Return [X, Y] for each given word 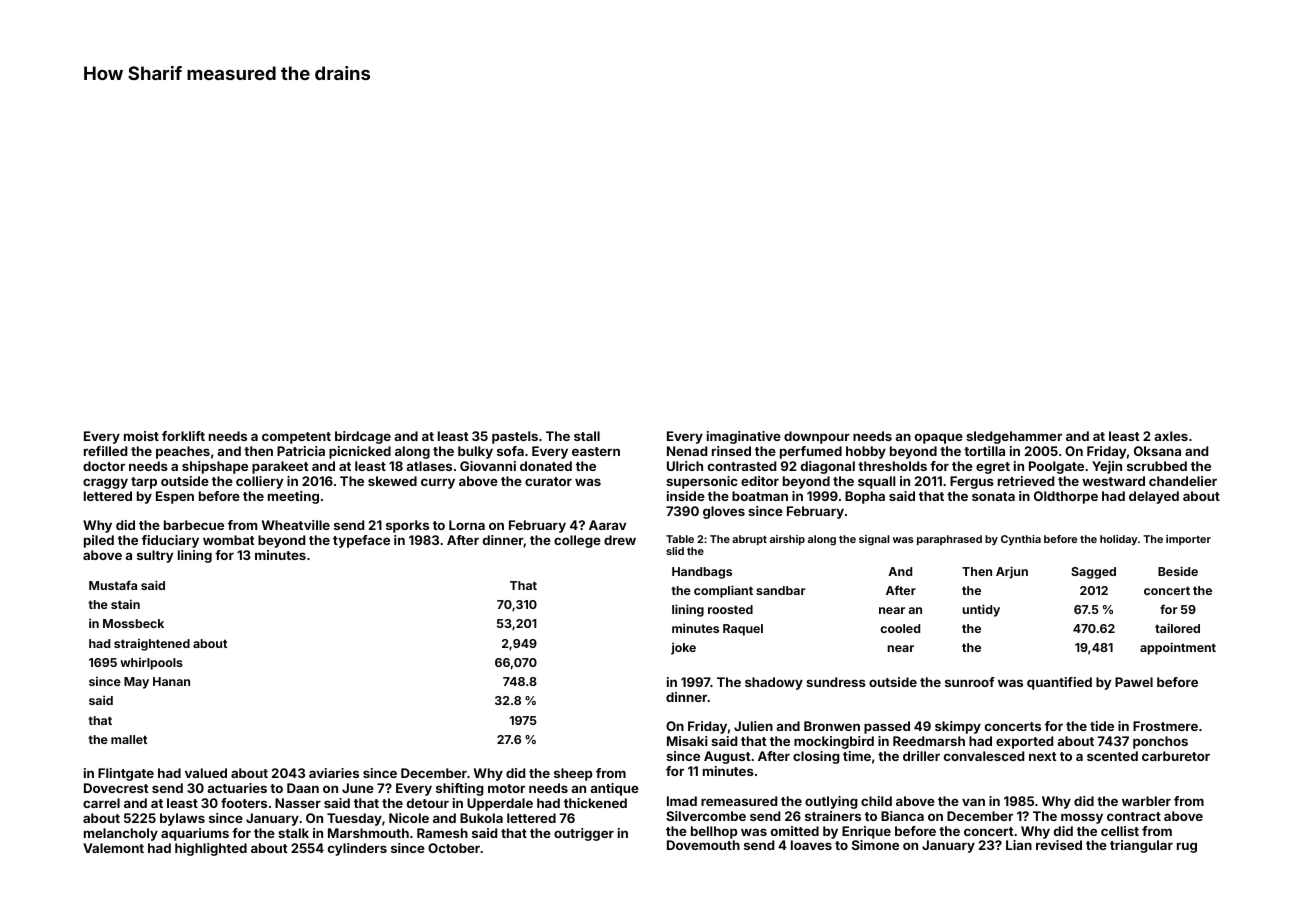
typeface [361, 541]
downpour [817, 437]
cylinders [357, 849]
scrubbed [1157, 466]
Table [680, 539]
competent [296, 438]
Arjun [1012, 572]
